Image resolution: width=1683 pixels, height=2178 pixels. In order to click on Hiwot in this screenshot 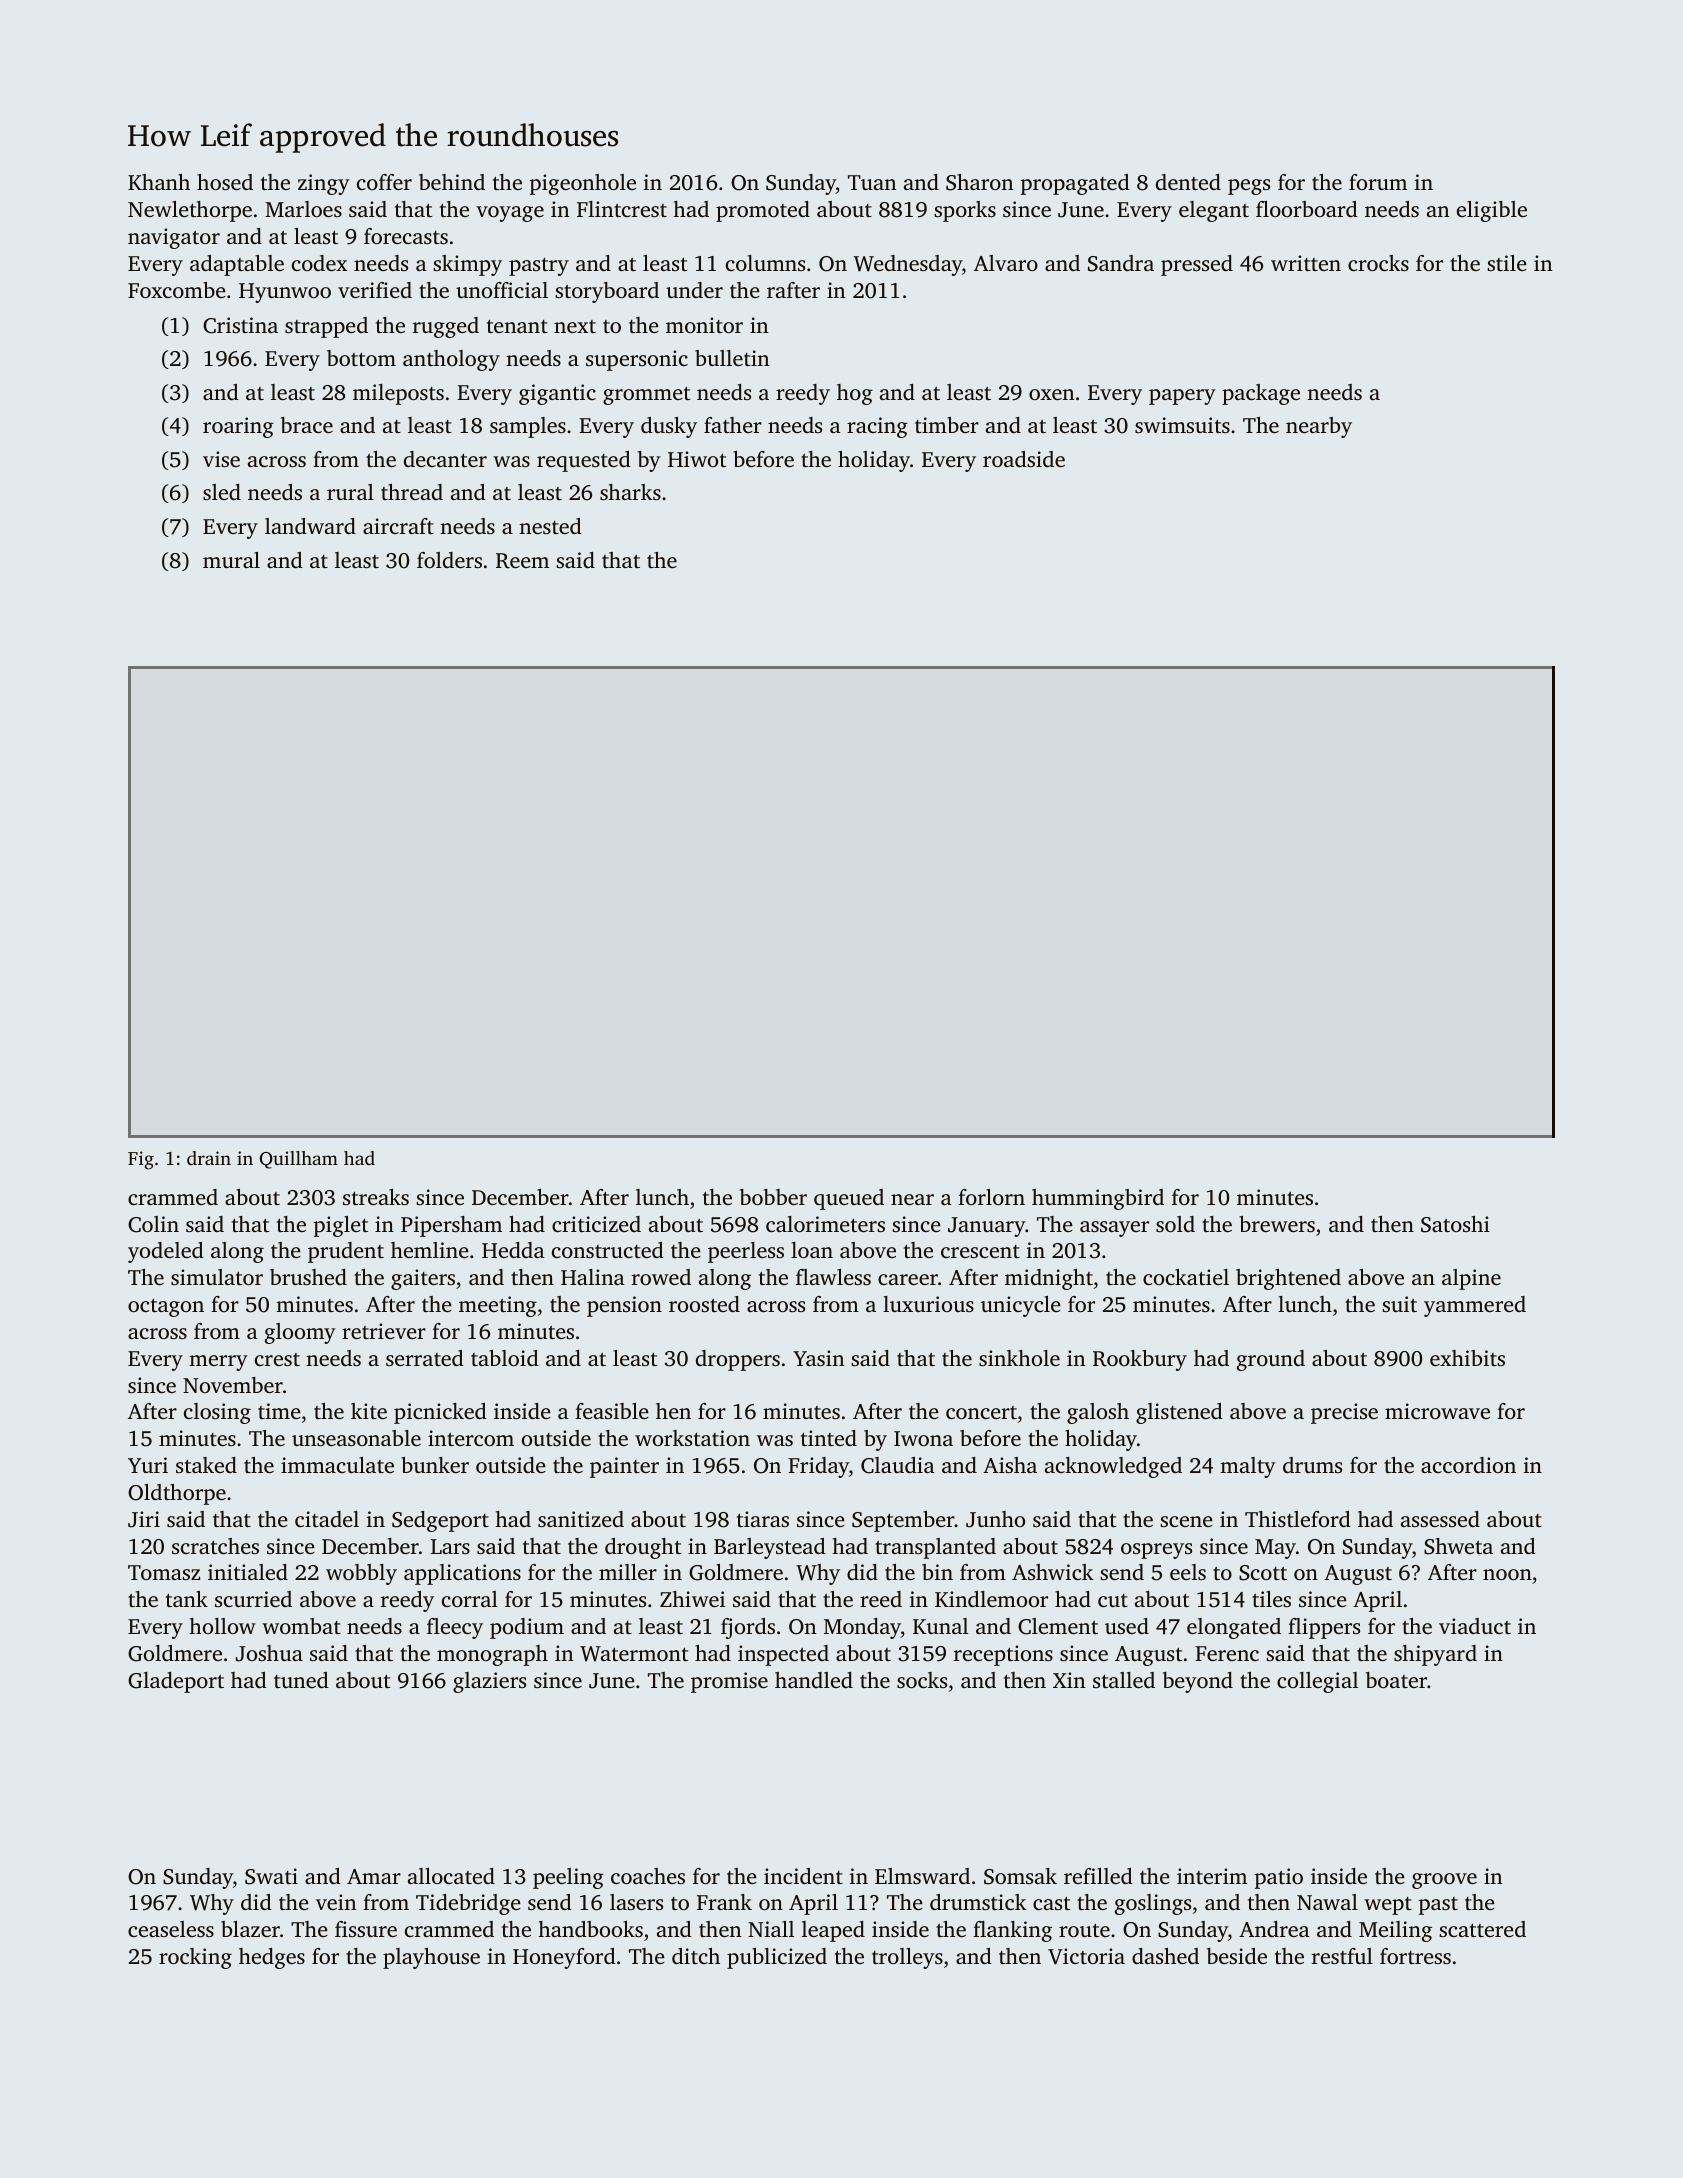, I will do `click(697, 459)`.
